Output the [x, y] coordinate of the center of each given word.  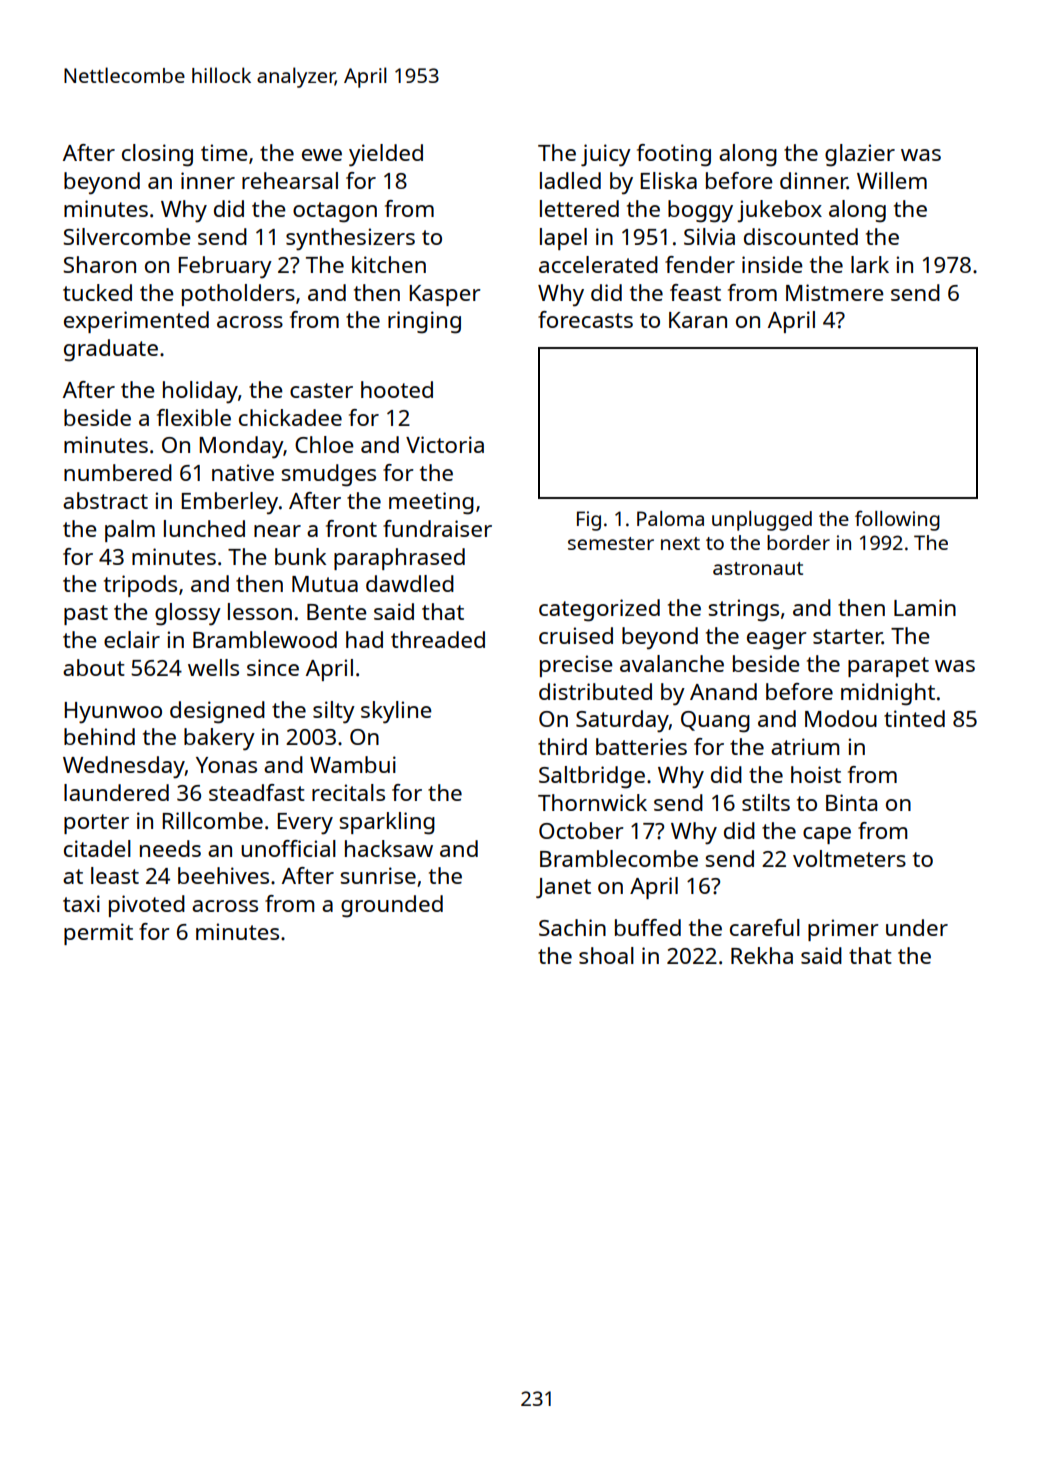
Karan [698, 320]
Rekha [762, 955]
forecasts [585, 319]
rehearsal [290, 180]
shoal [606, 955]
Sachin [572, 927]
